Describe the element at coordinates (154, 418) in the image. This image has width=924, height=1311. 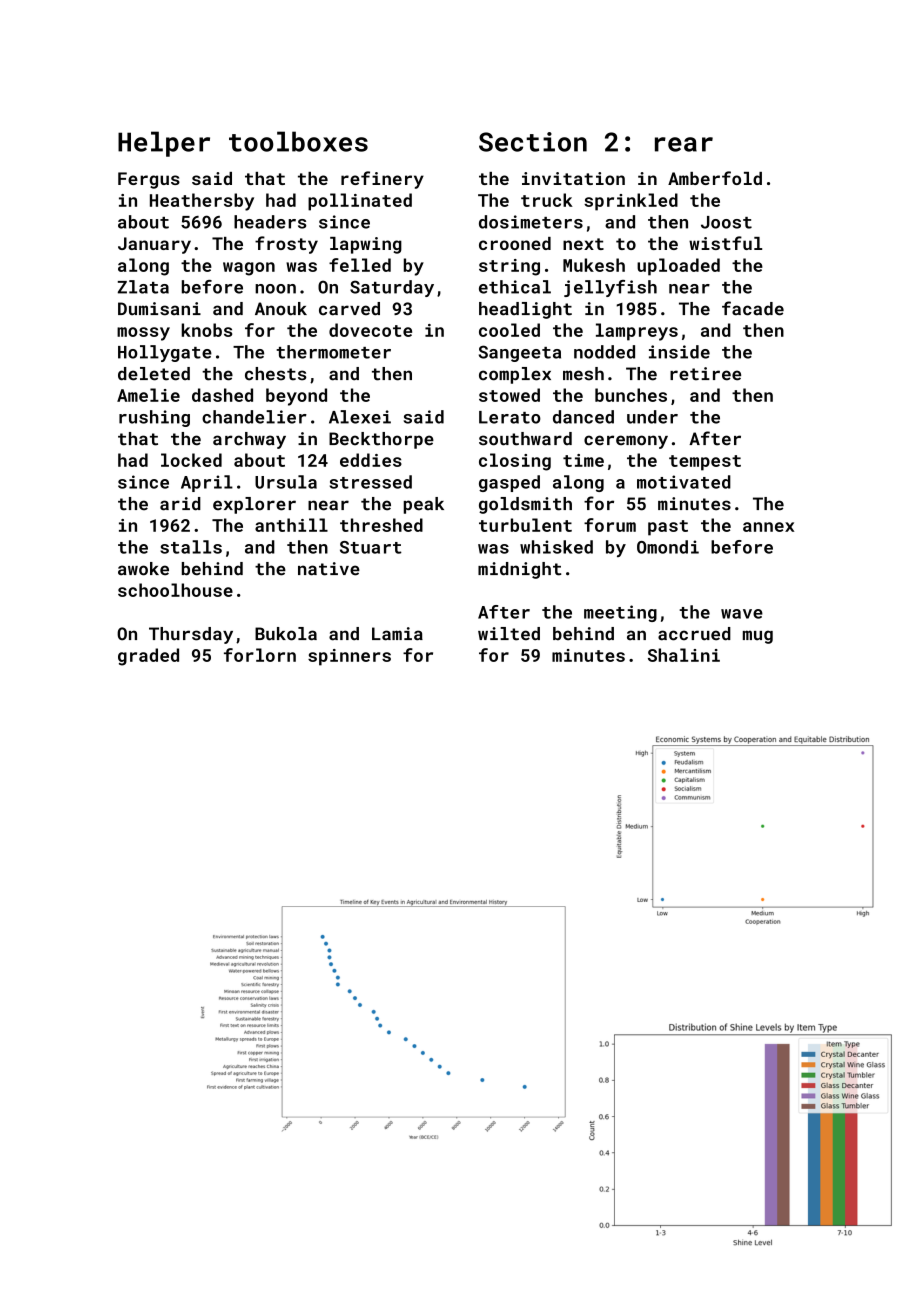
I see `rushing` at that location.
